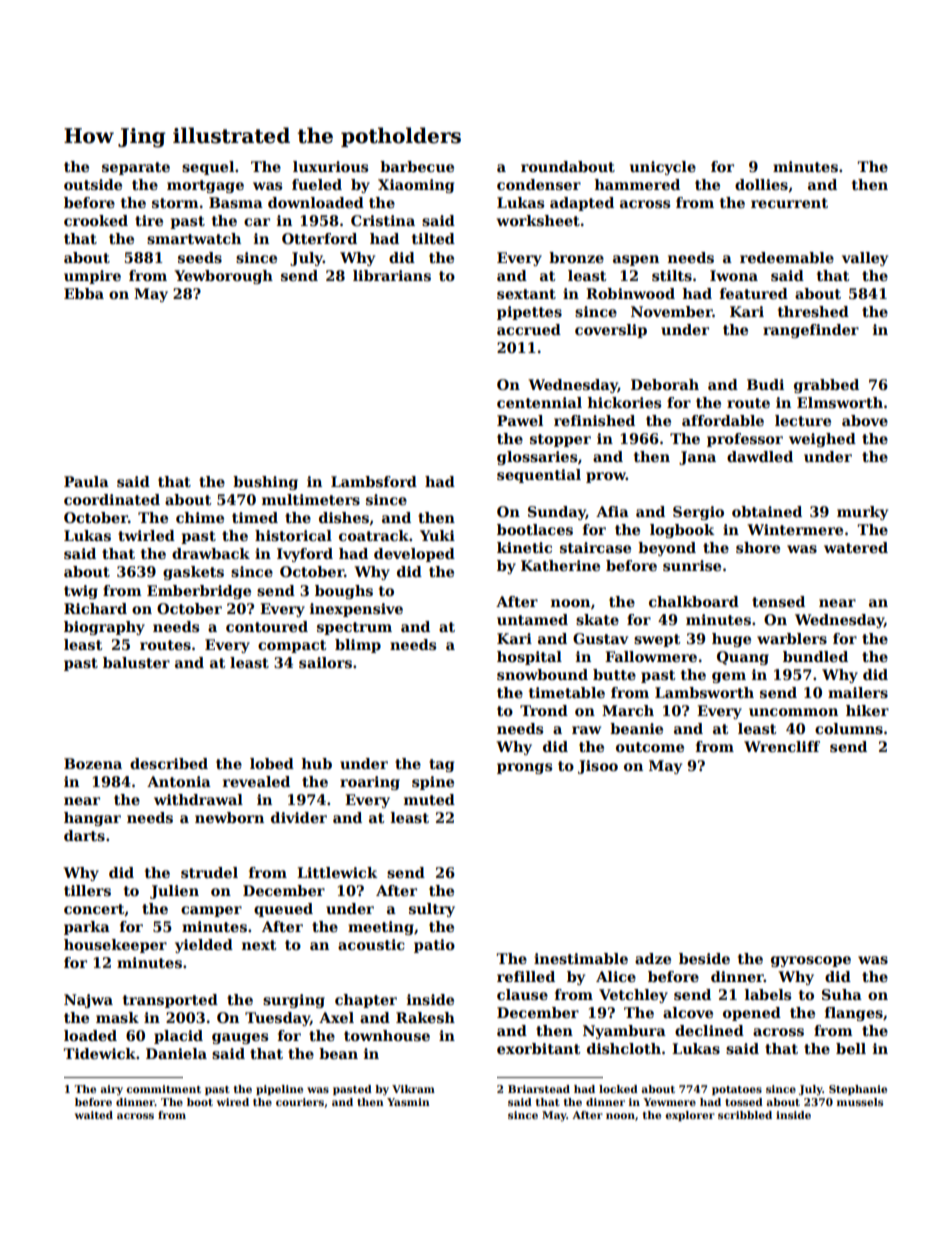  I want to click on hospital, so click(529, 658).
